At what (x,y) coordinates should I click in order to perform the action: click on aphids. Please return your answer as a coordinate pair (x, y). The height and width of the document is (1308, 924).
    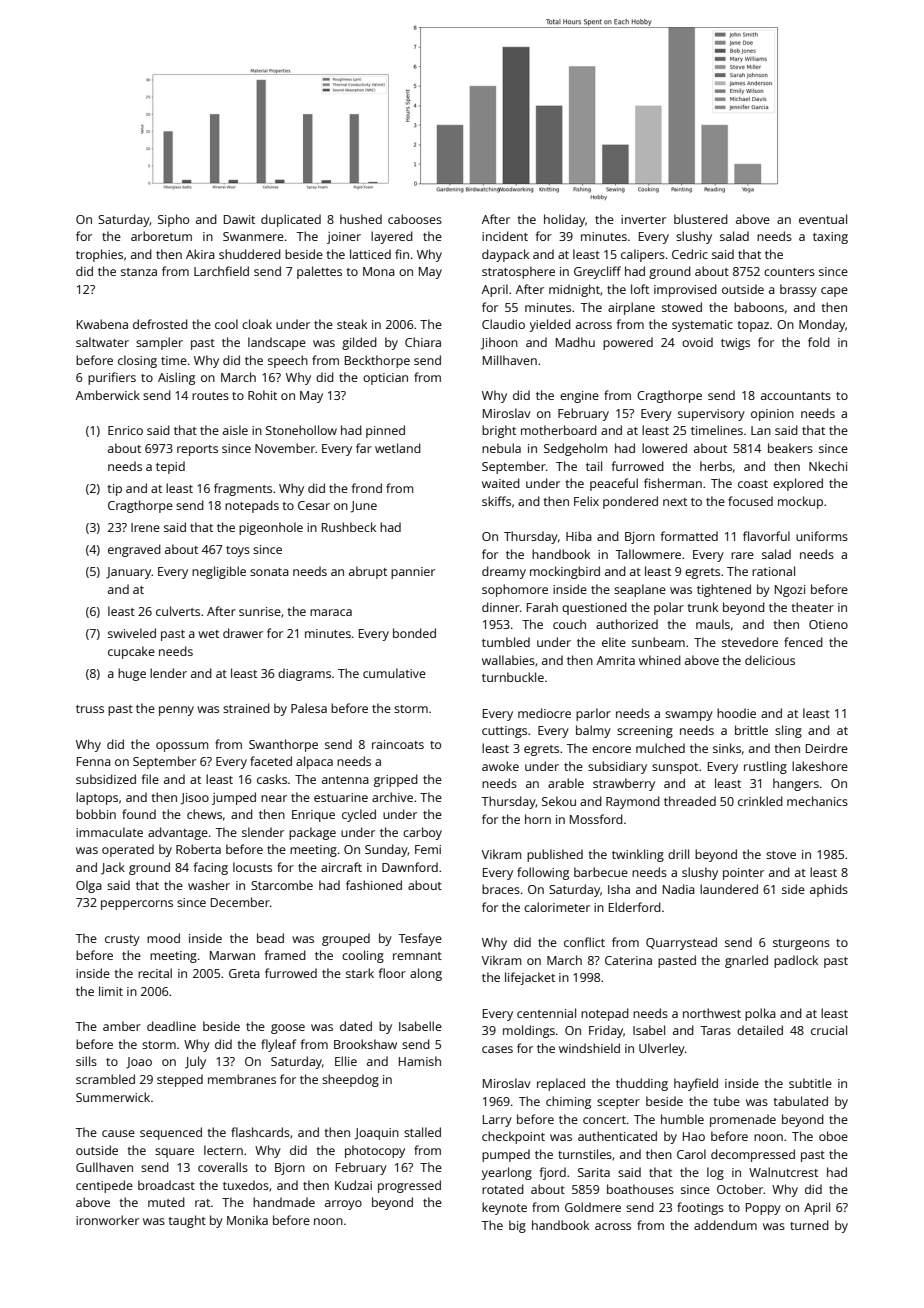
    Looking at the image, I should click on (829, 890).
